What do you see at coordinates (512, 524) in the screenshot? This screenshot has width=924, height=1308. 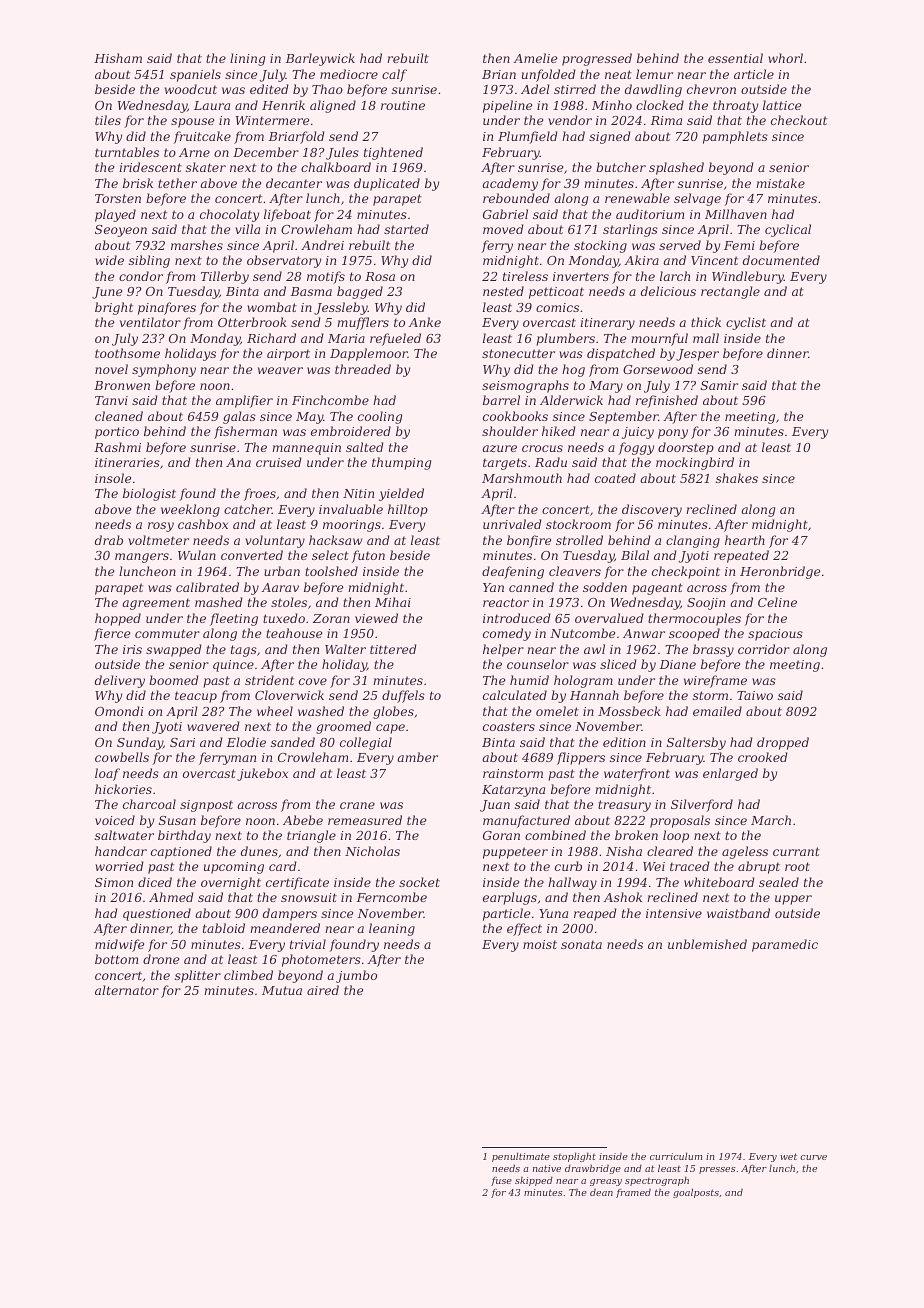 I see `unrivaled` at bounding box center [512, 524].
